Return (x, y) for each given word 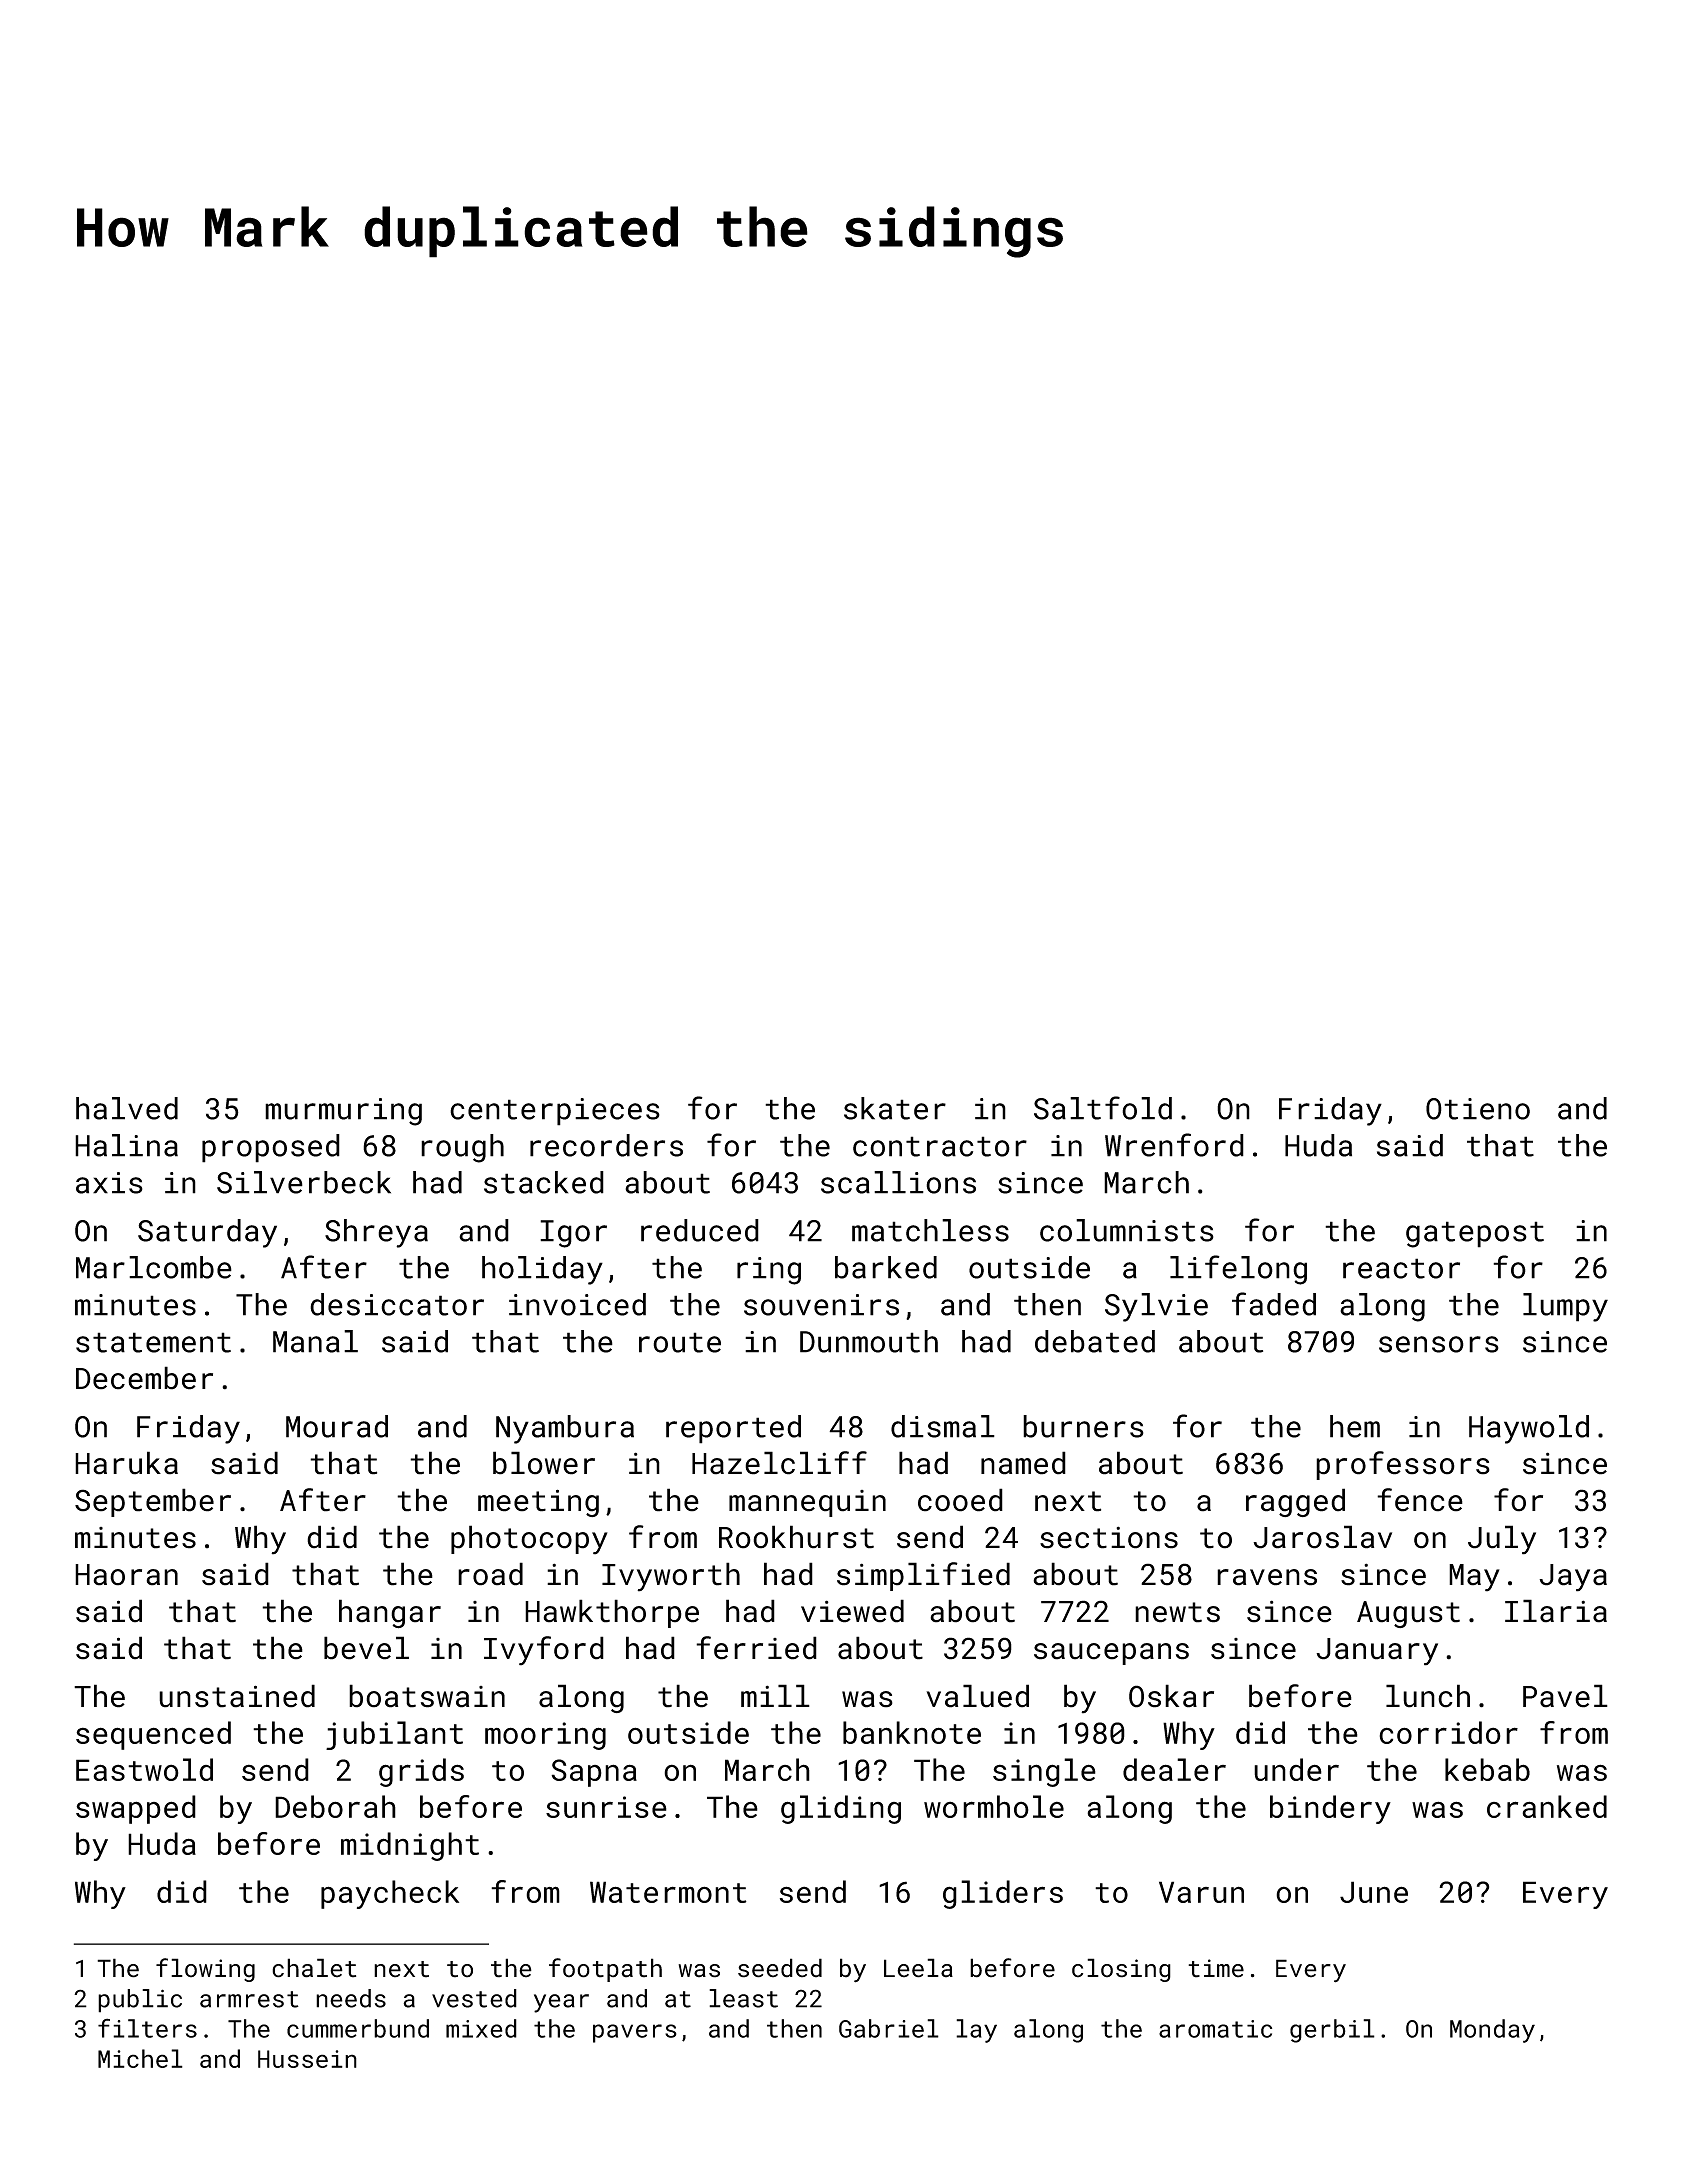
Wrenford (1174, 1145)
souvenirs (821, 1305)
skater (895, 1108)
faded (1274, 1304)
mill (775, 1695)
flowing (205, 1970)
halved (127, 1108)
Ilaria (1556, 1611)
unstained (237, 1696)
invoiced (577, 1304)
